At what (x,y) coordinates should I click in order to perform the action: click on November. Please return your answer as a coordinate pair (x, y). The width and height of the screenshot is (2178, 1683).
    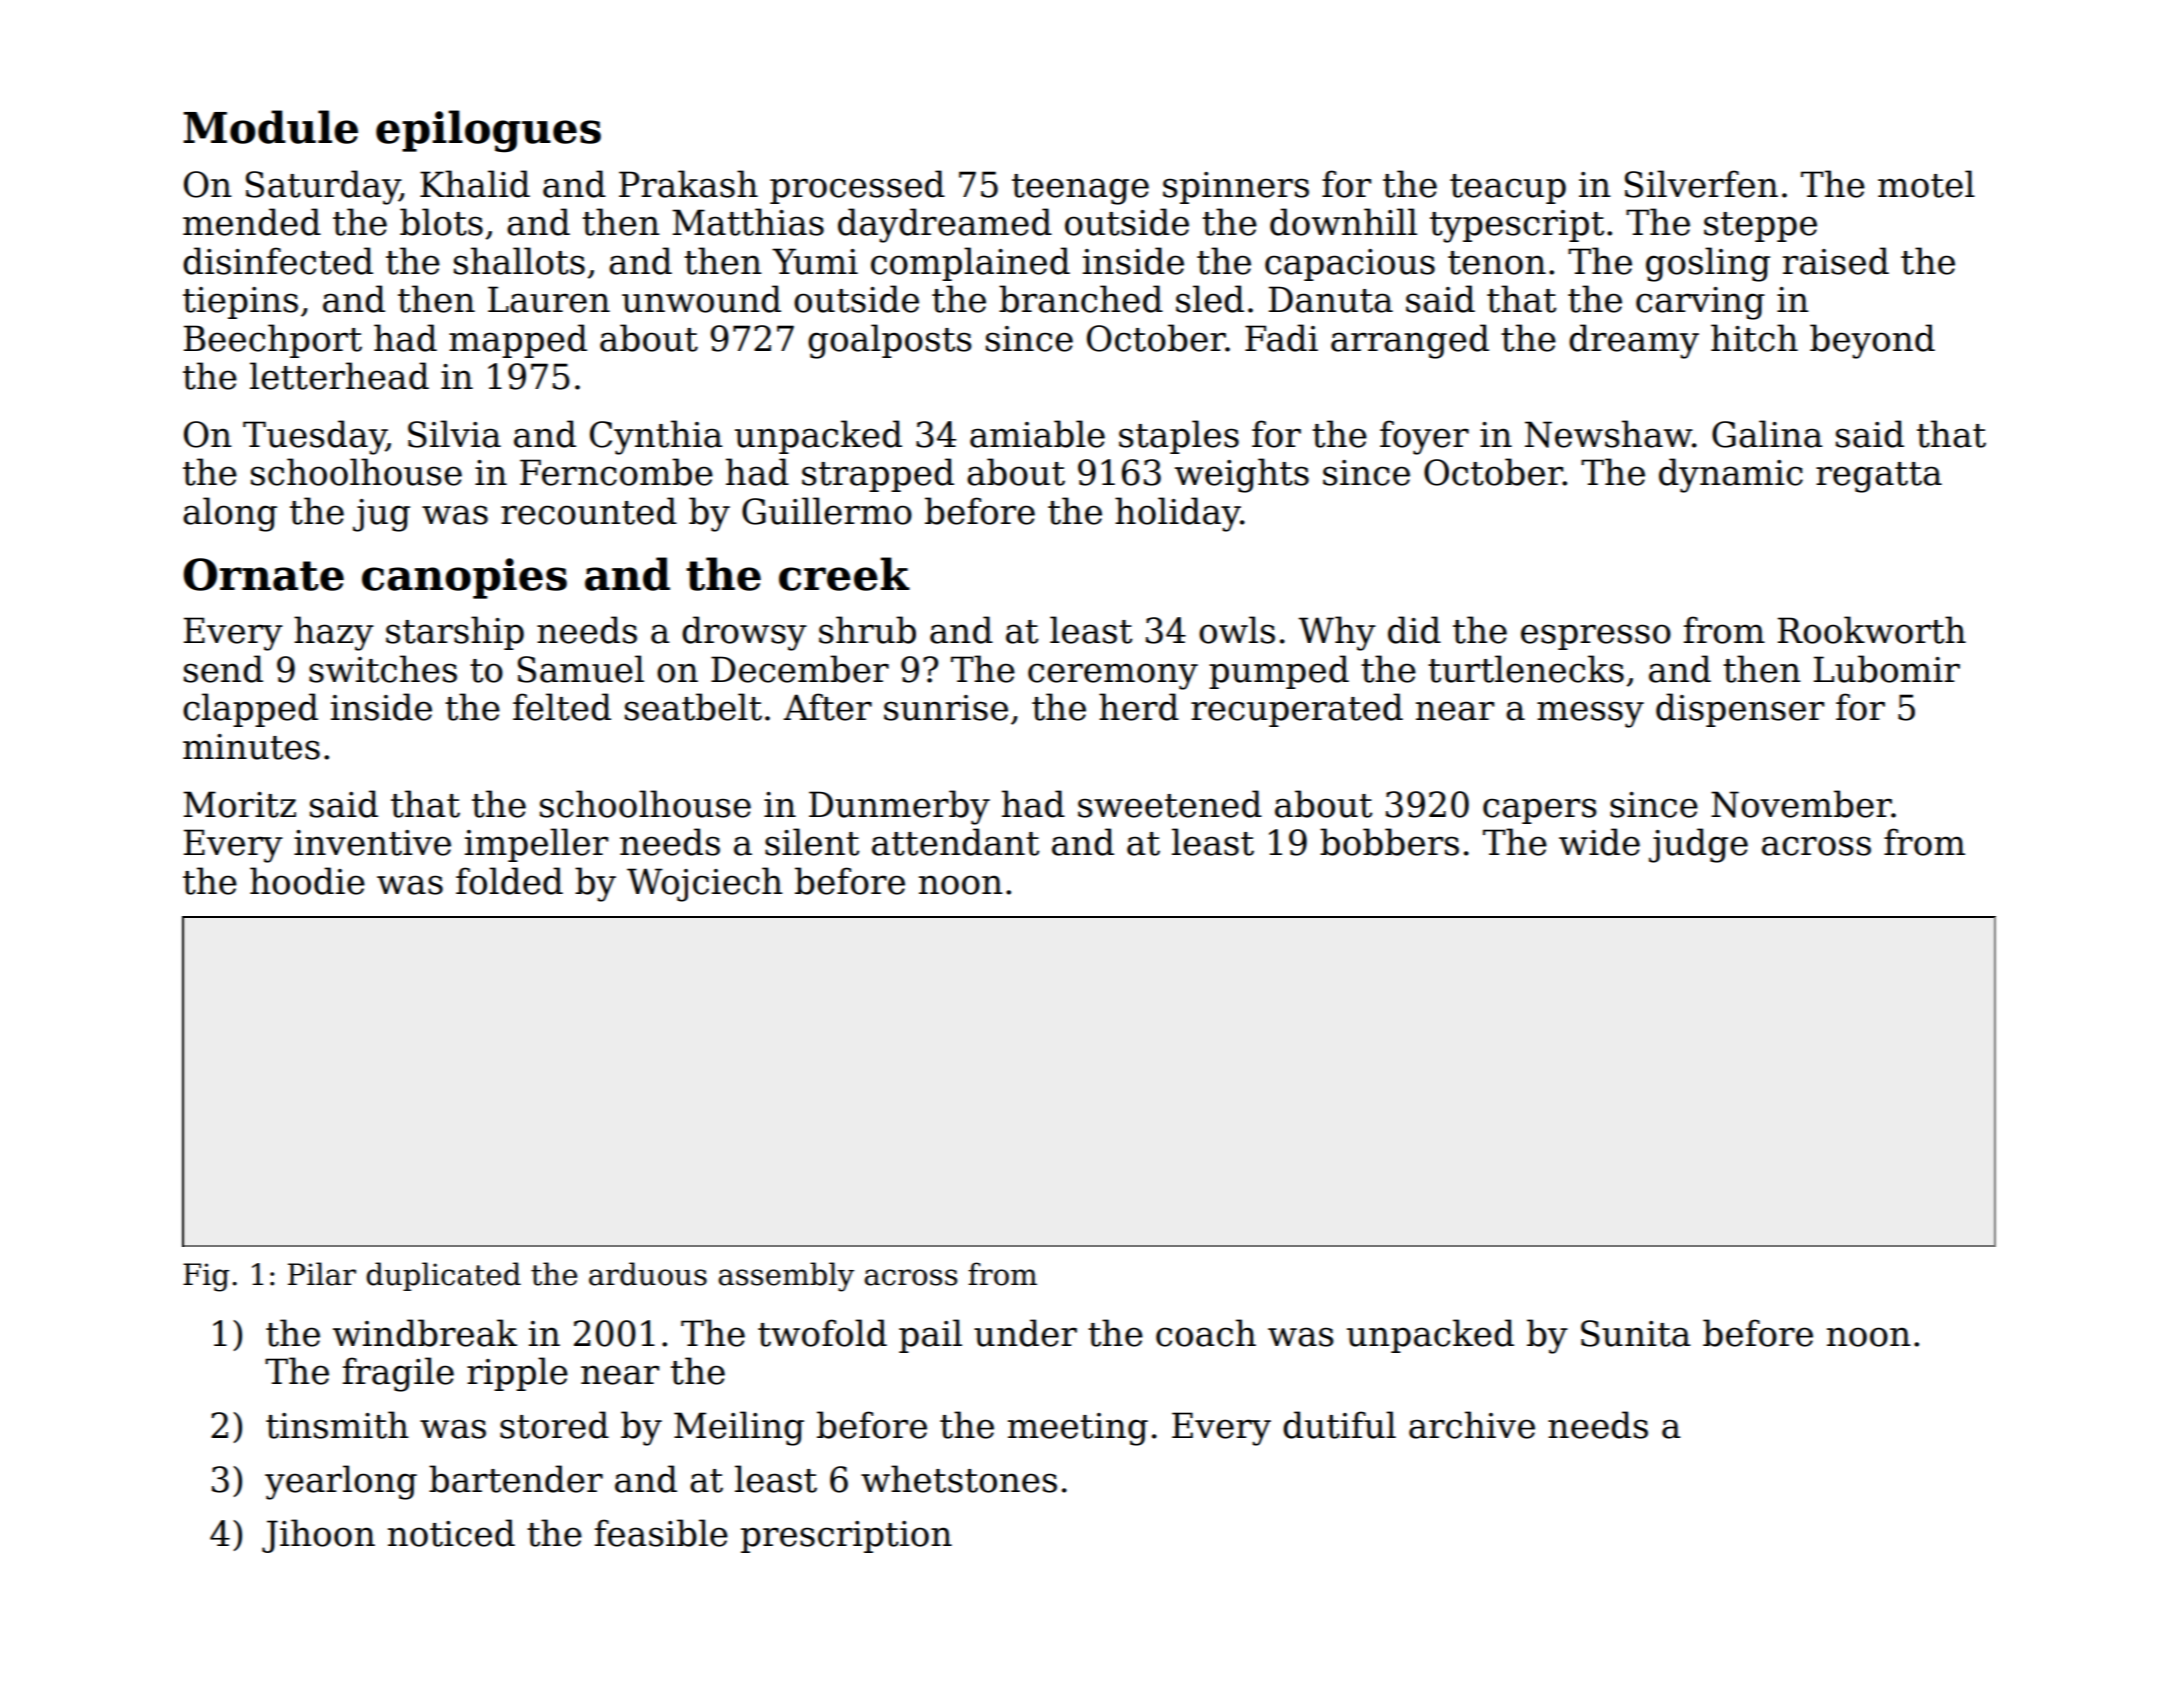
    Looking at the image, I should click on (1801, 804).
